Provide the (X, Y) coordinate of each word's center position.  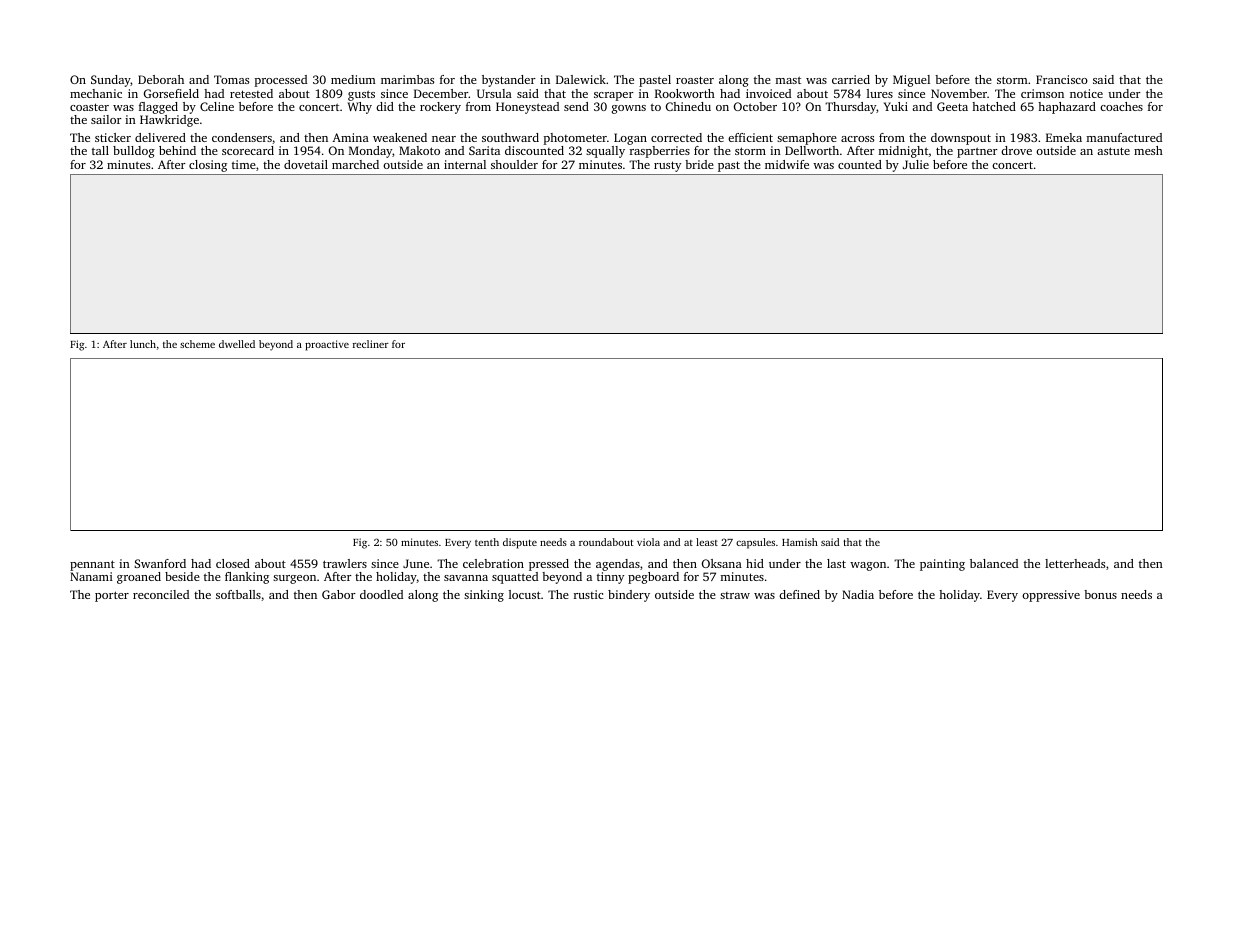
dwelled (237, 344)
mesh (1148, 150)
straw (735, 595)
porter (112, 596)
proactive (327, 345)
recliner (371, 344)
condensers (242, 137)
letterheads (1075, 563)
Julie (916, 164)
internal (465, 164)
